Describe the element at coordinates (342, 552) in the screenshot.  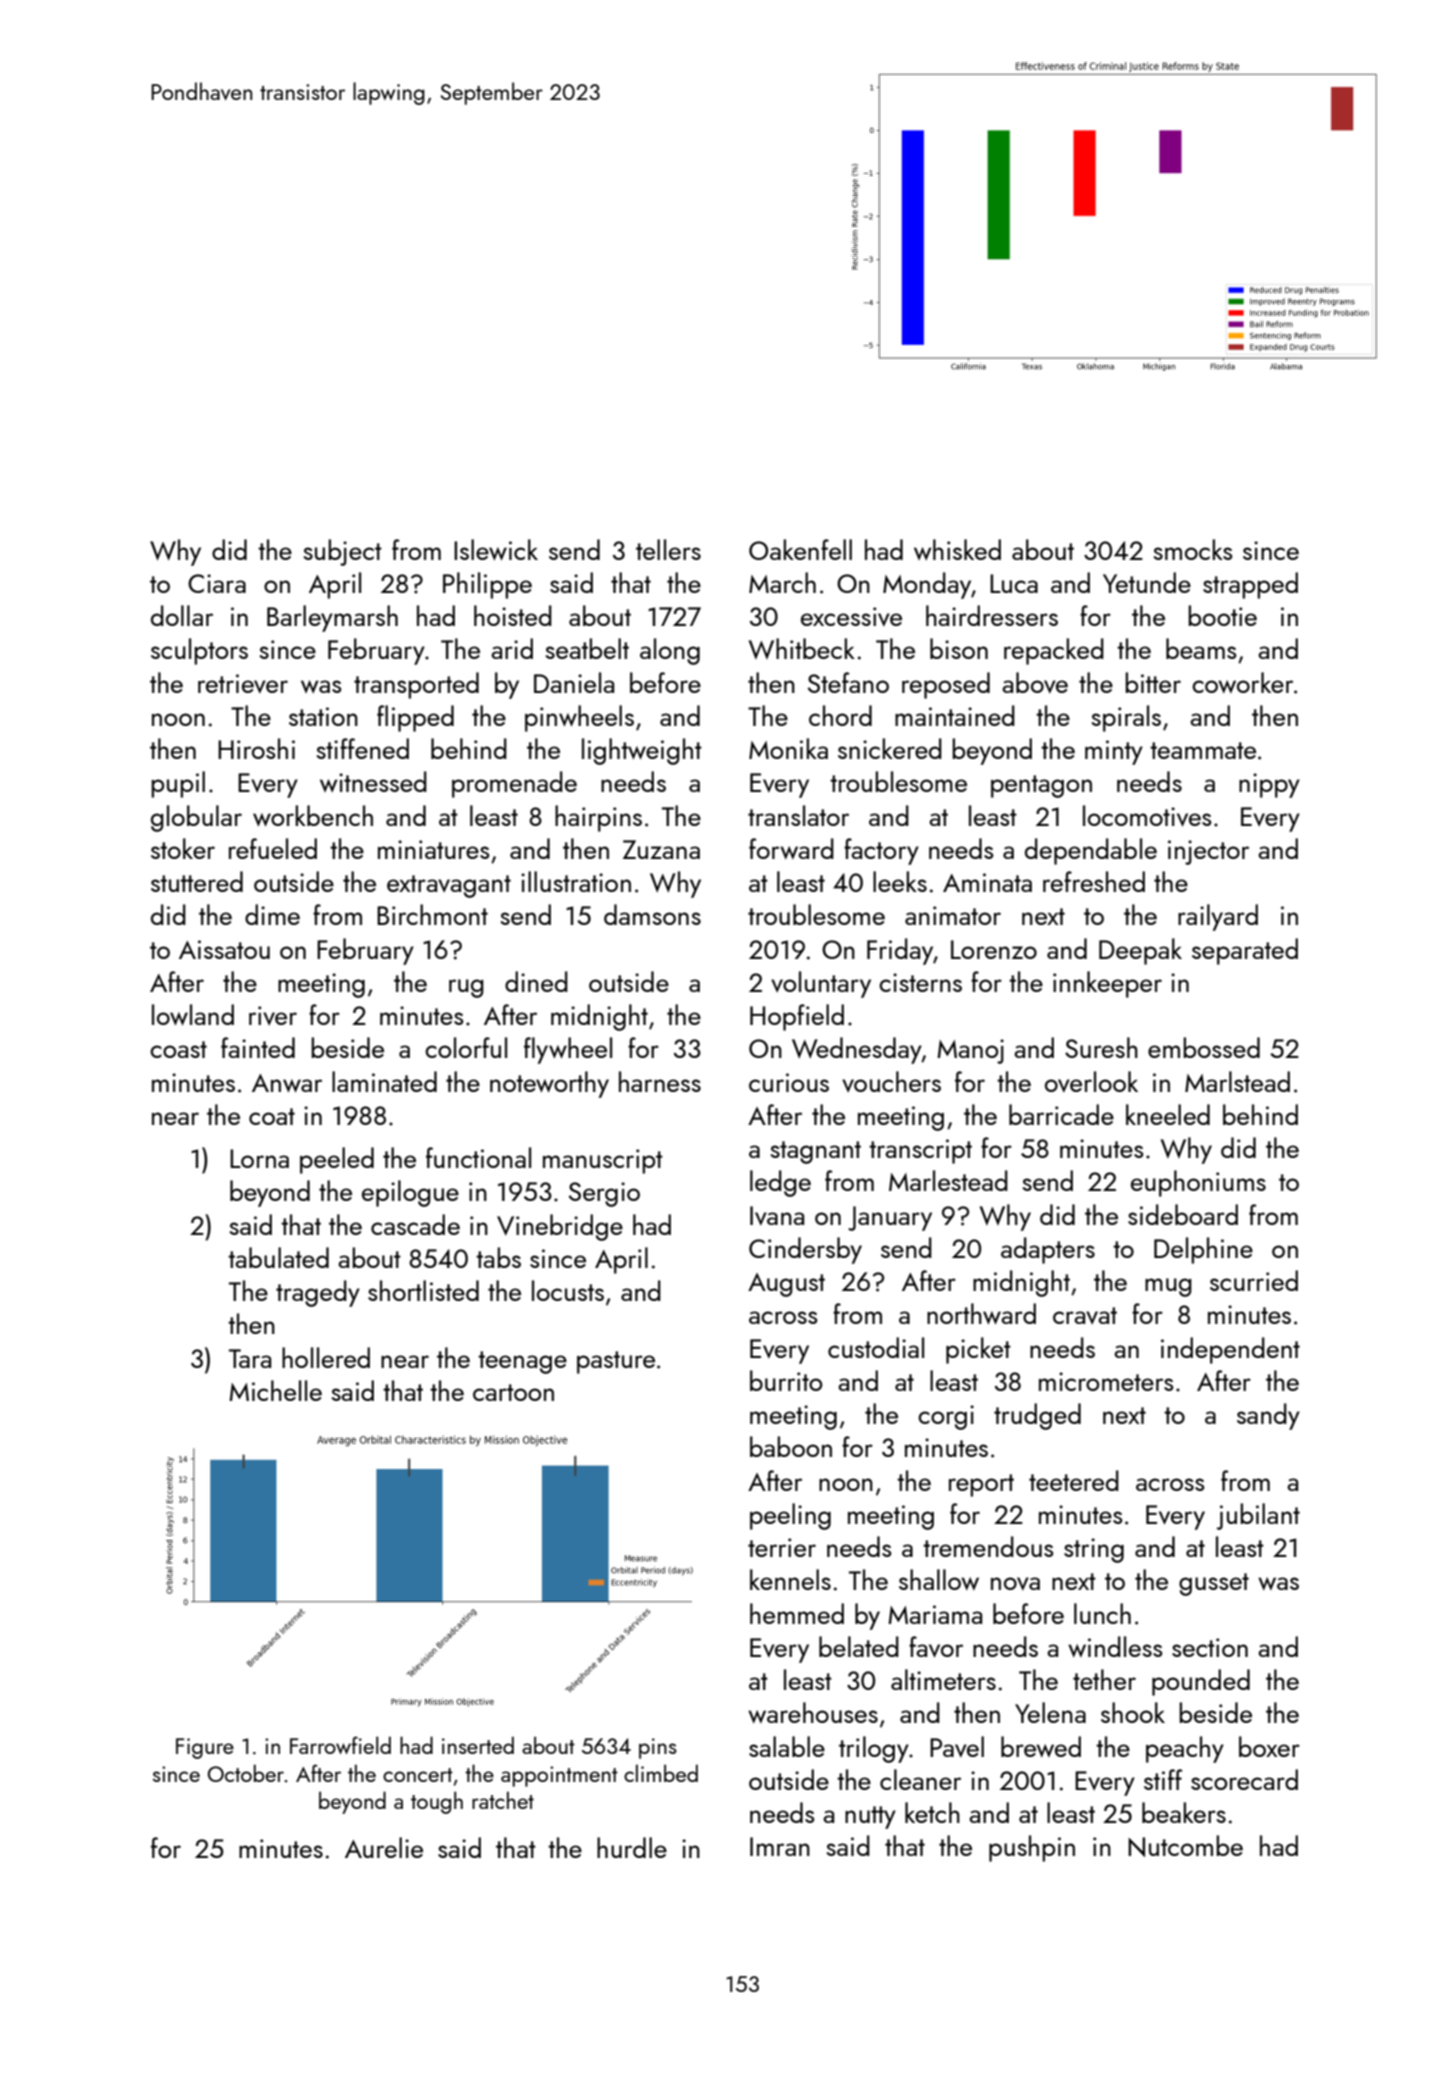
I see `subject` at that location.
